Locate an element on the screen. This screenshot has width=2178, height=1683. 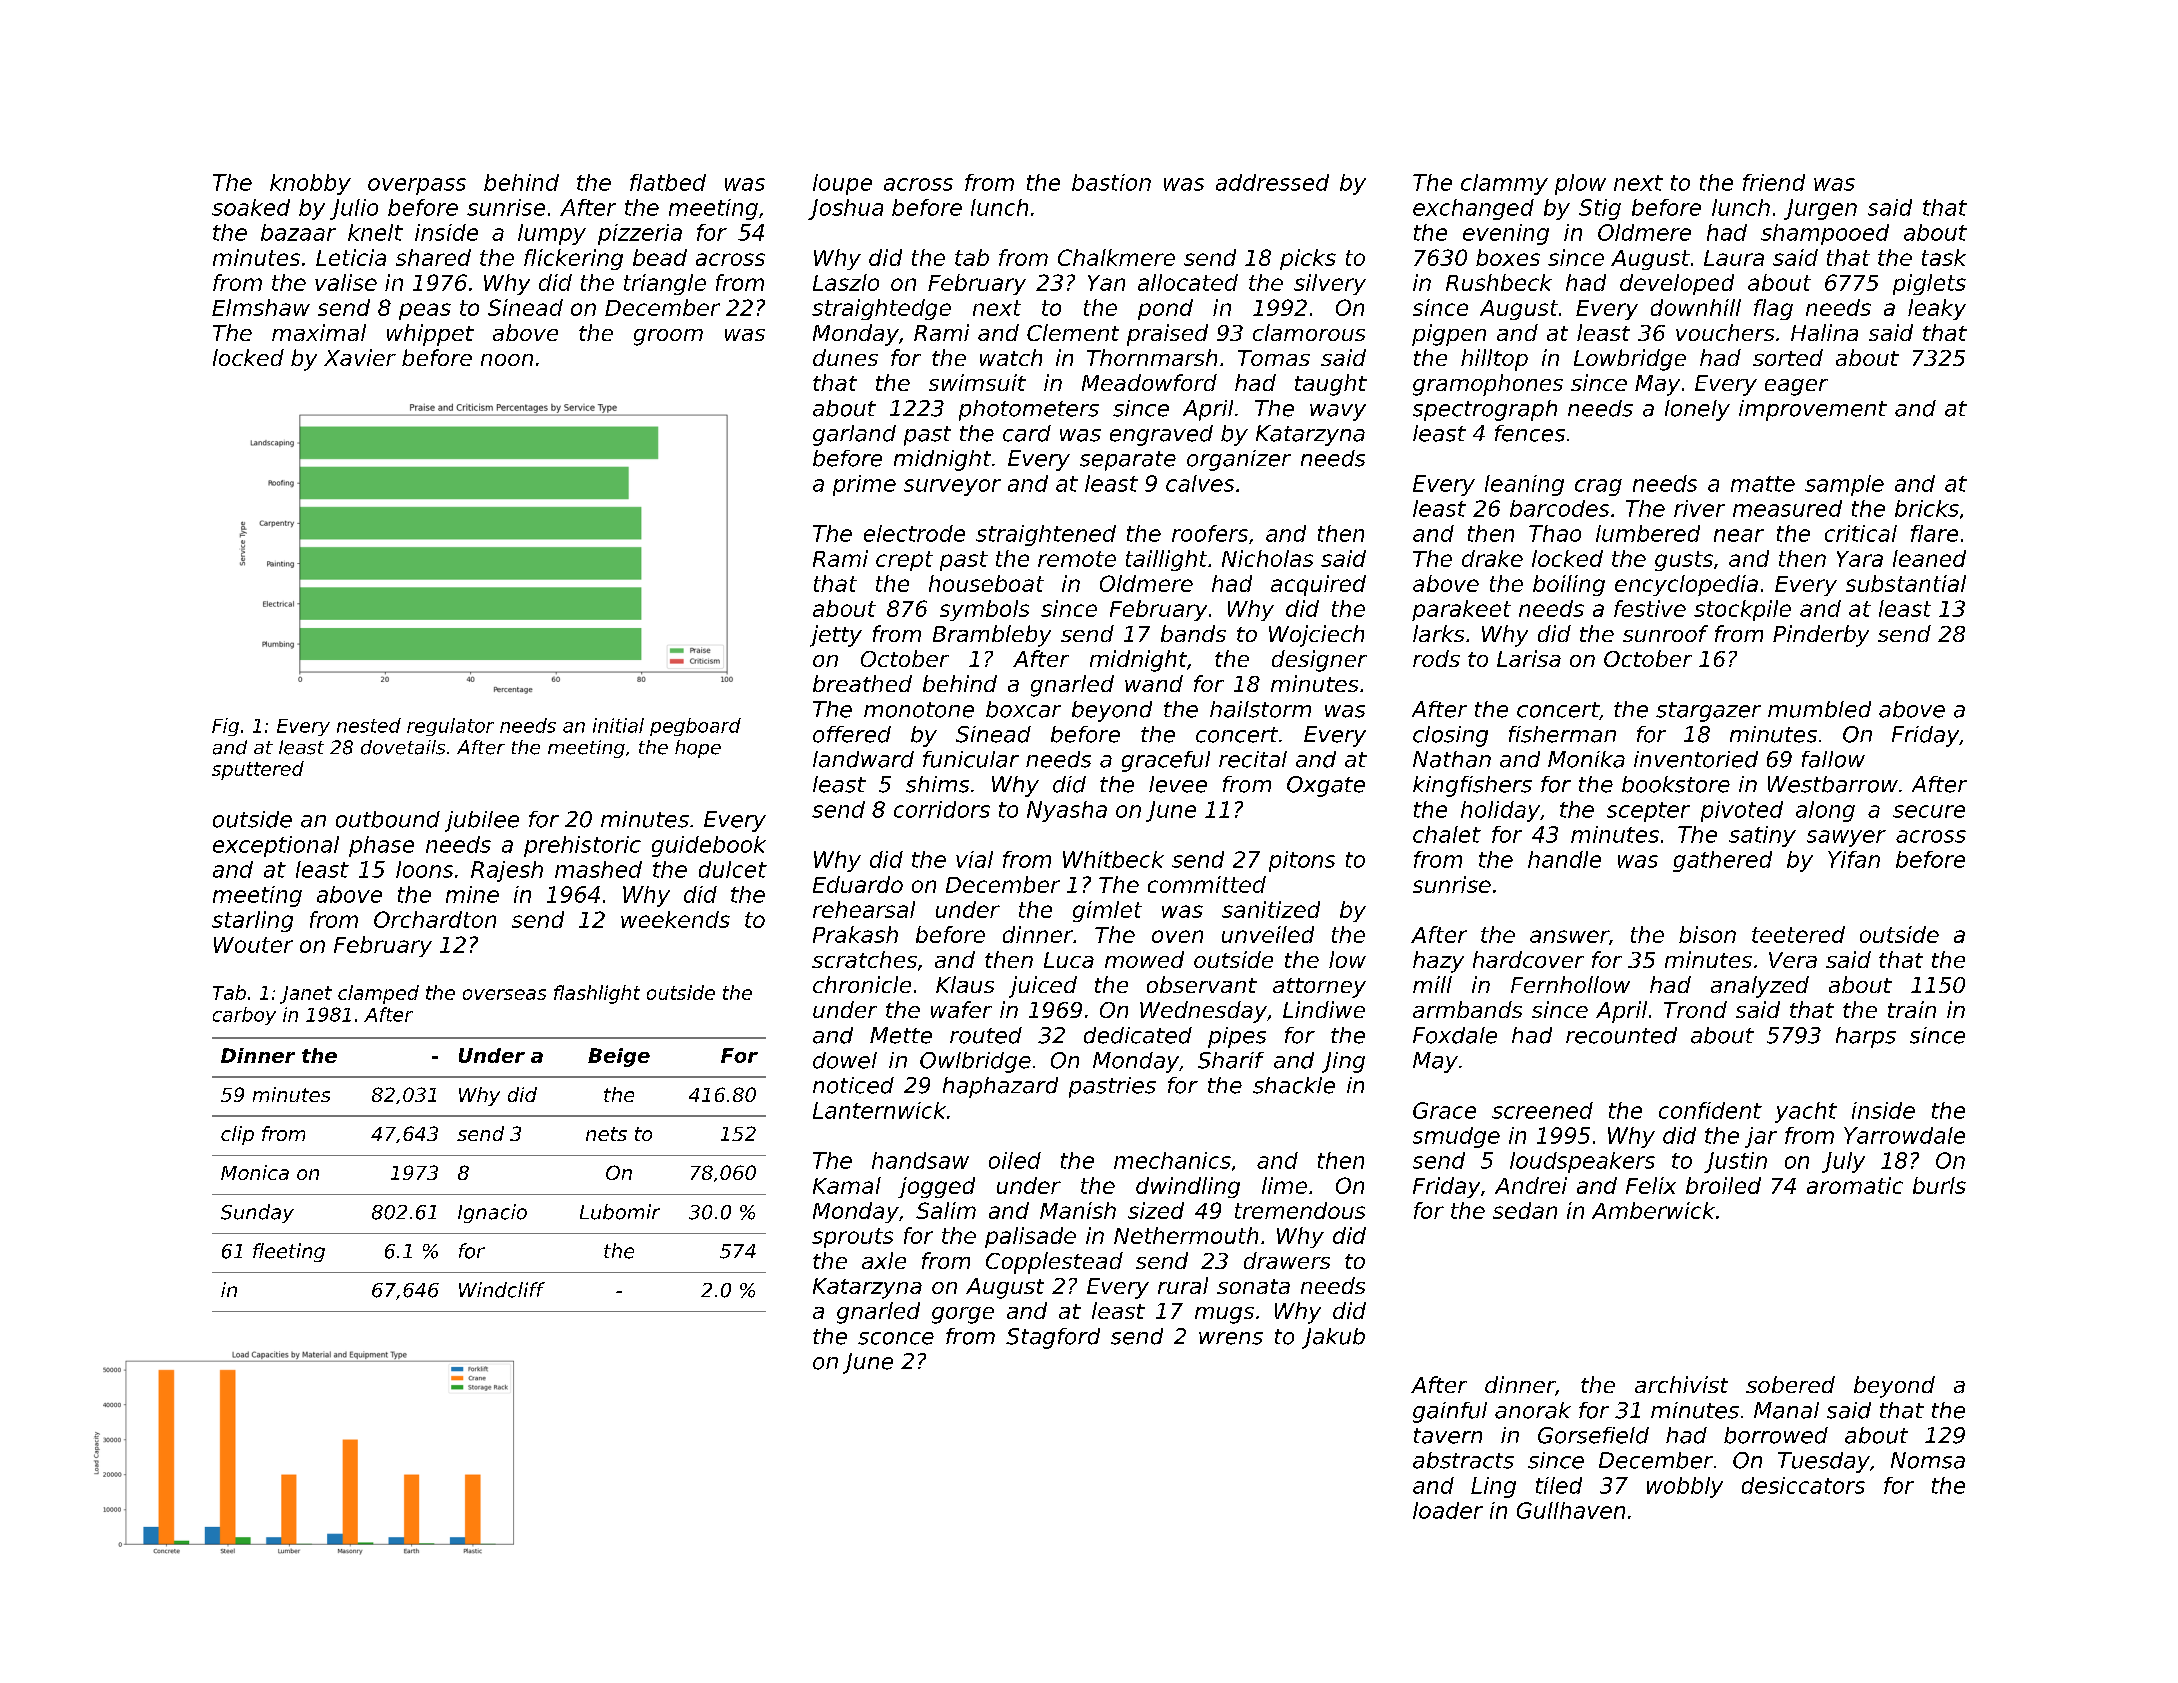
knobby is located at coordinates (310, 184).
